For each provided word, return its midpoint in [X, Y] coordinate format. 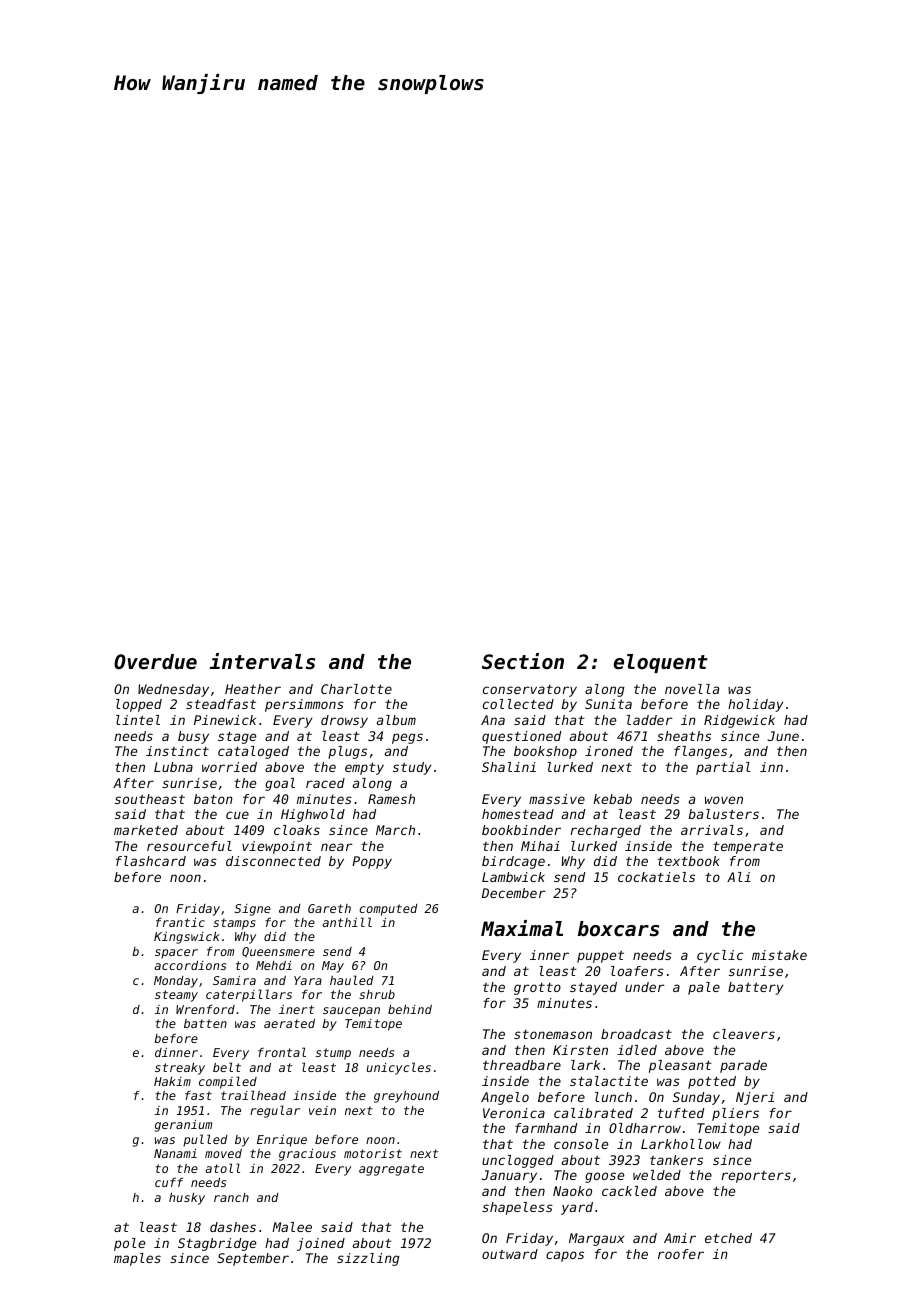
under [645, 987]
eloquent [661, 663]
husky [187, 1199]
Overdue [155, 662]
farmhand [546, 1128]
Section [523, 661]
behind [410, 1009]
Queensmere [278, 952]
